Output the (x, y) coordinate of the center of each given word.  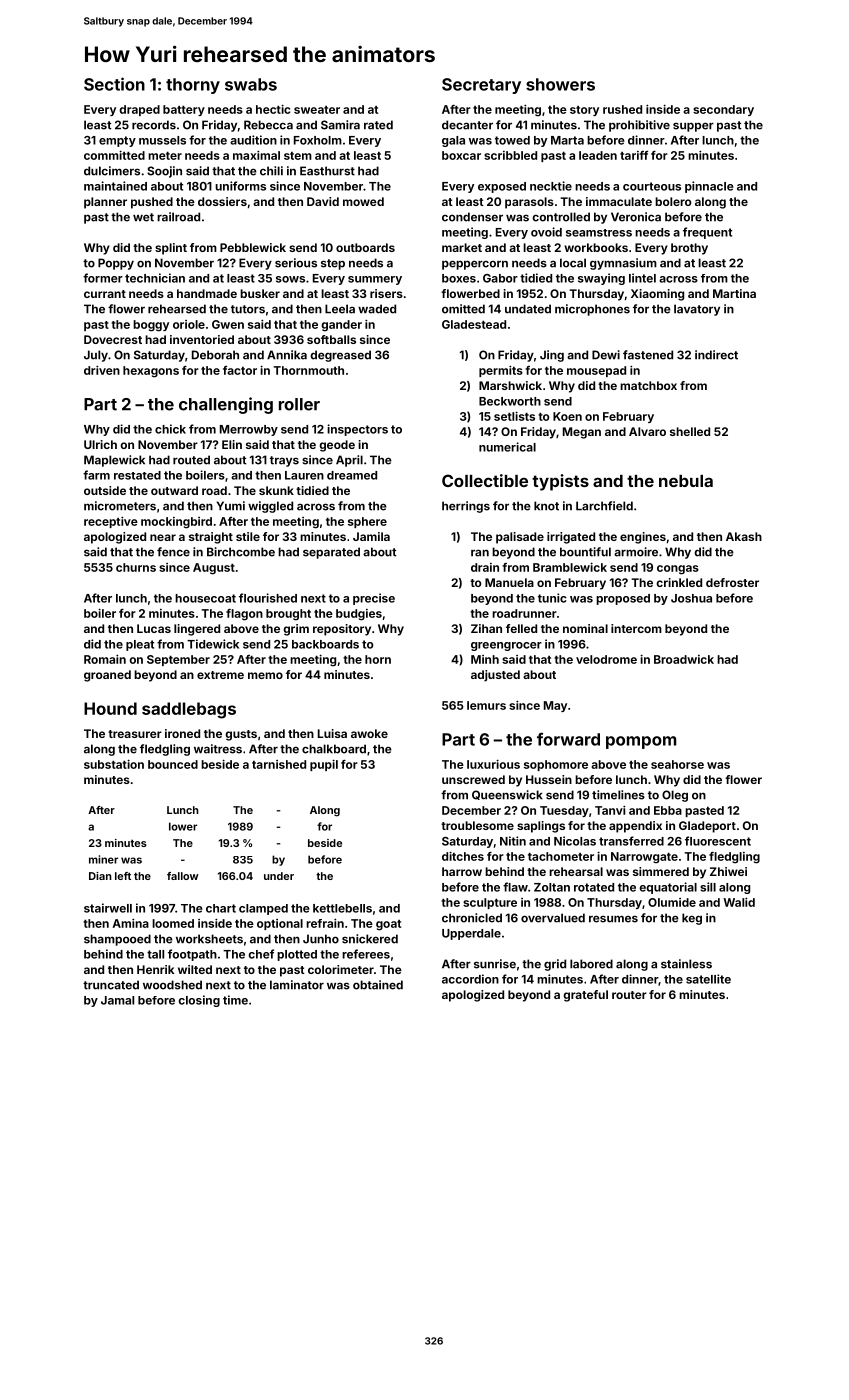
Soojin (164, 172)
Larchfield (604, 506)
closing (199, 1001)
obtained (378, 985)
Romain (105, 659)
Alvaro (647, 431)
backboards (325, 644)
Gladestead (474, 324)
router (629, 995)
